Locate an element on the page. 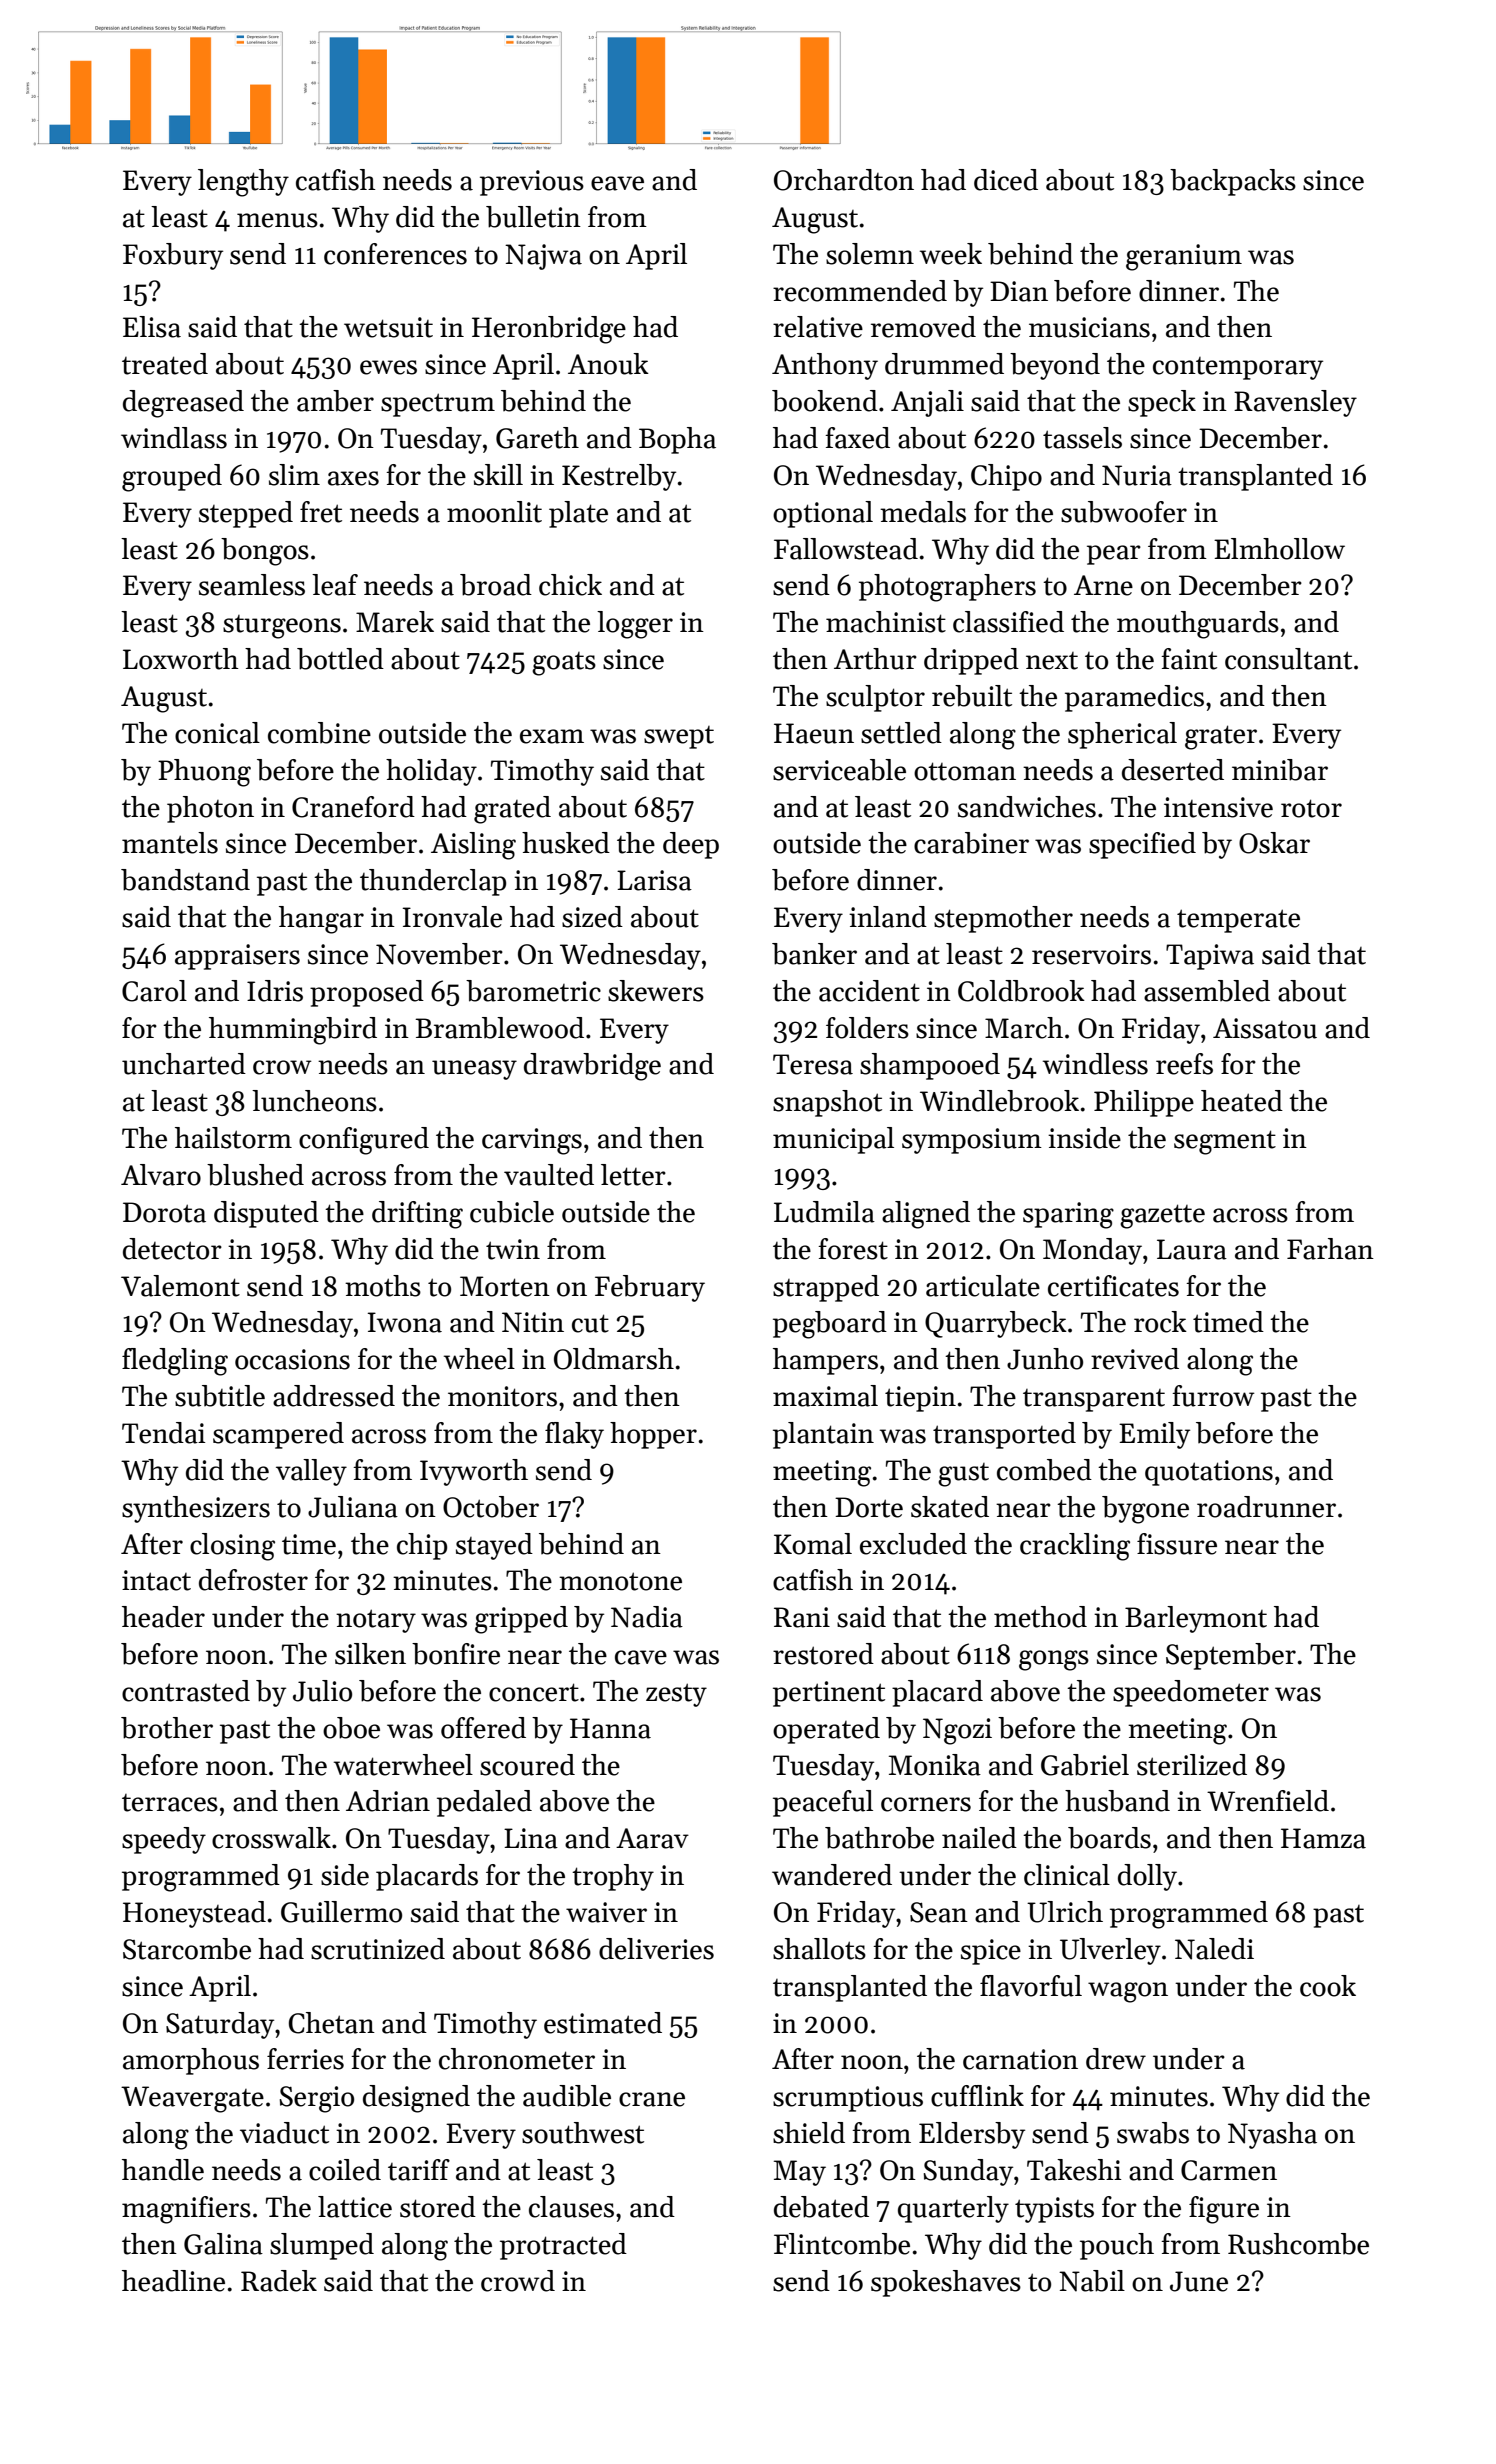 The height and width of the document is (2464, 1496). stepmother is located at coordinates (1003, 919).
